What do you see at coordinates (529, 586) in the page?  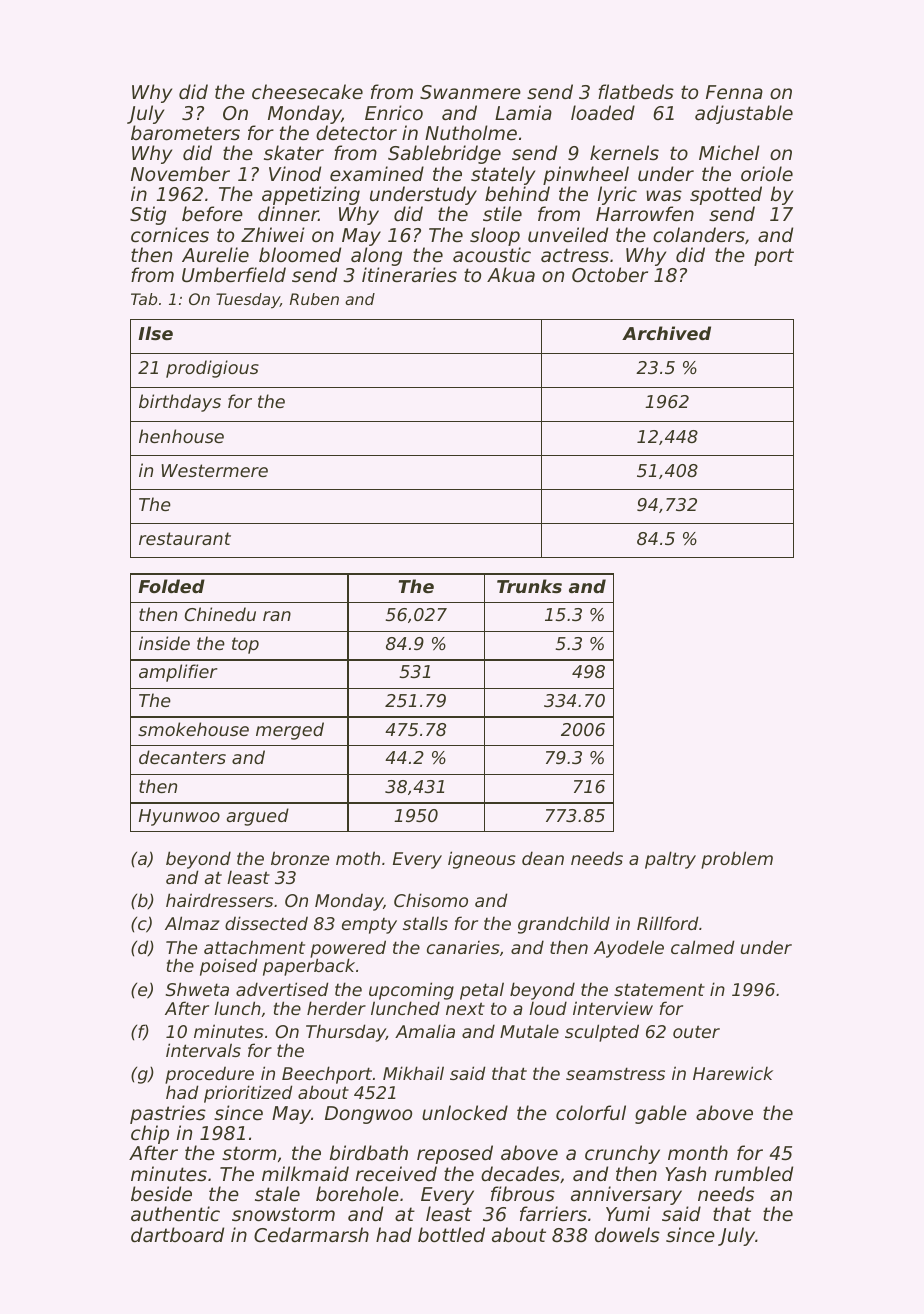 I see `Trunks` at bounding box center [529, 586].
